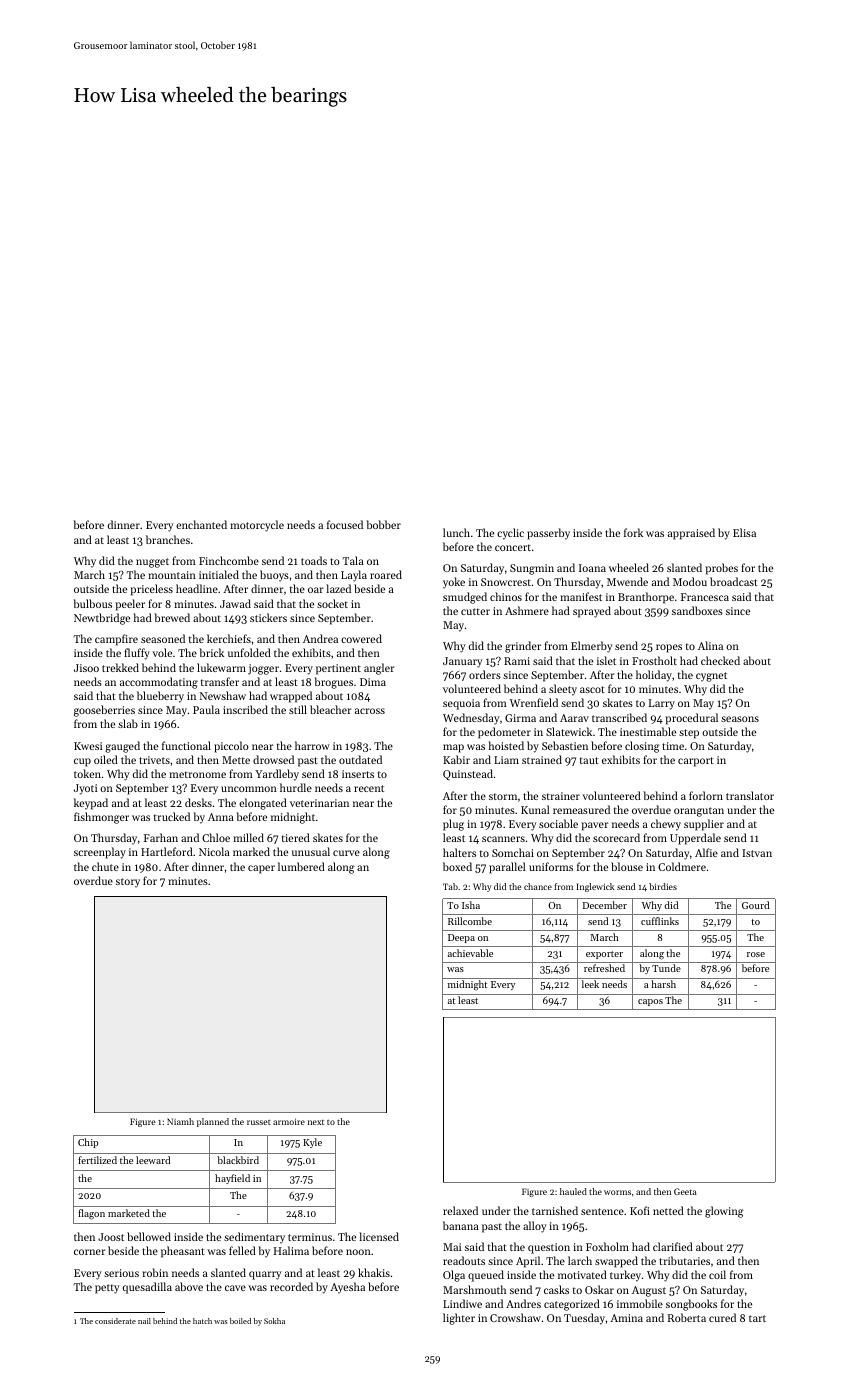 Image resolution: width=849 pixels, height=1400 pixels. What do you see at coordinates (130, 605) in the image?
I see `peeler` at bounding box center [130, 605].
